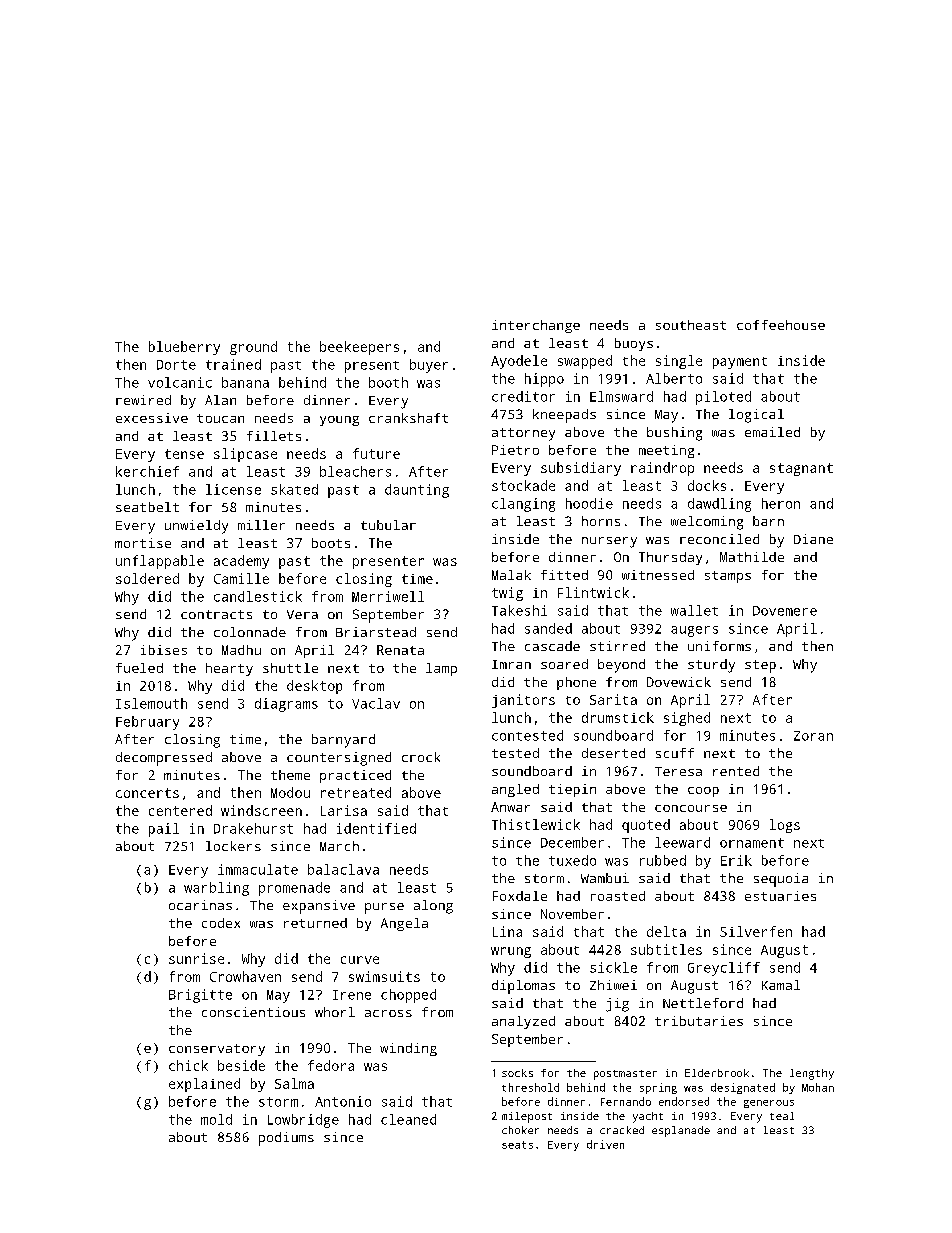  I want to click on threshold, so click(530, 1087).
